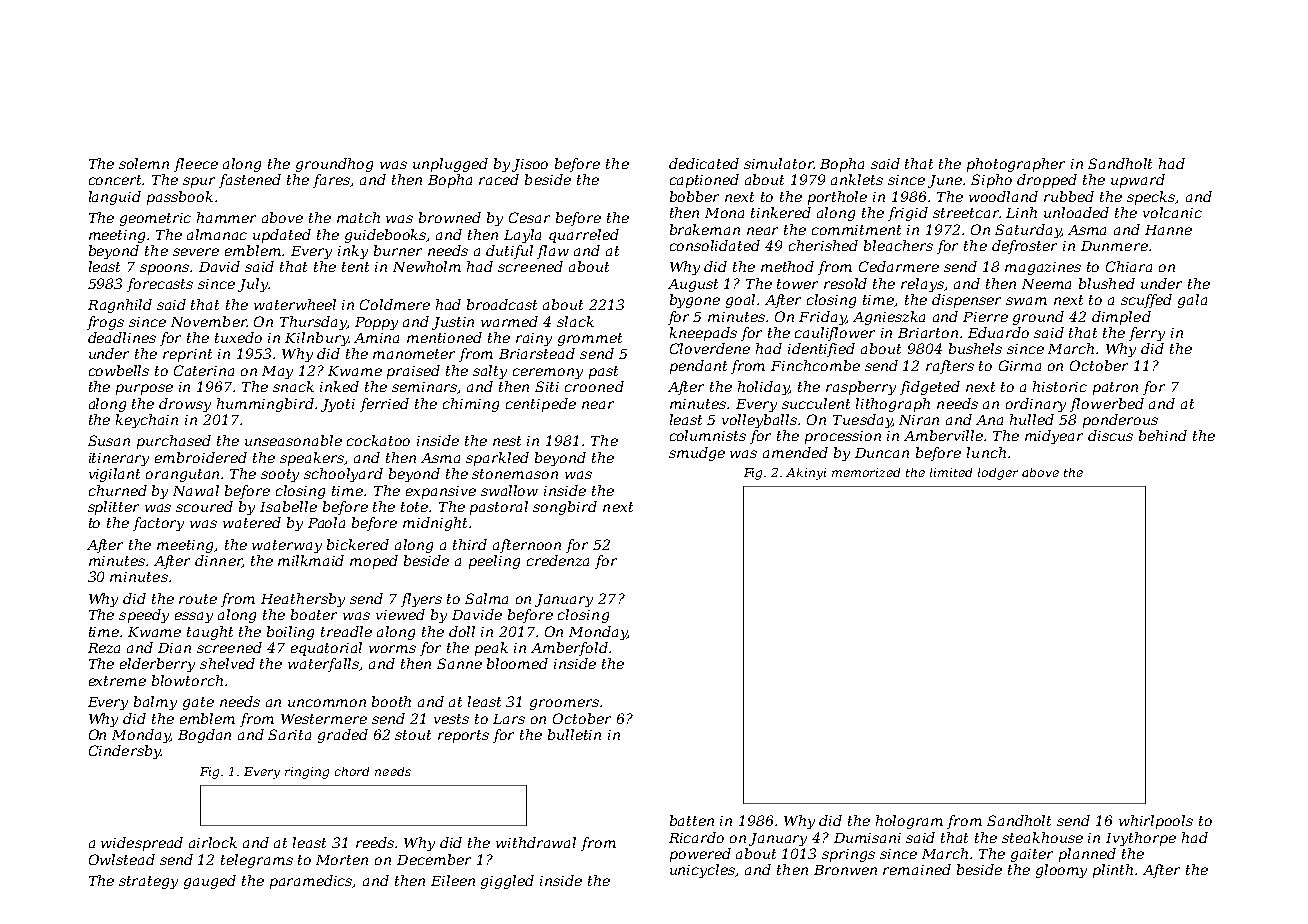  Describe the element at coordinates (1163, 435) in the screenshot. I see `behind` at that location.
